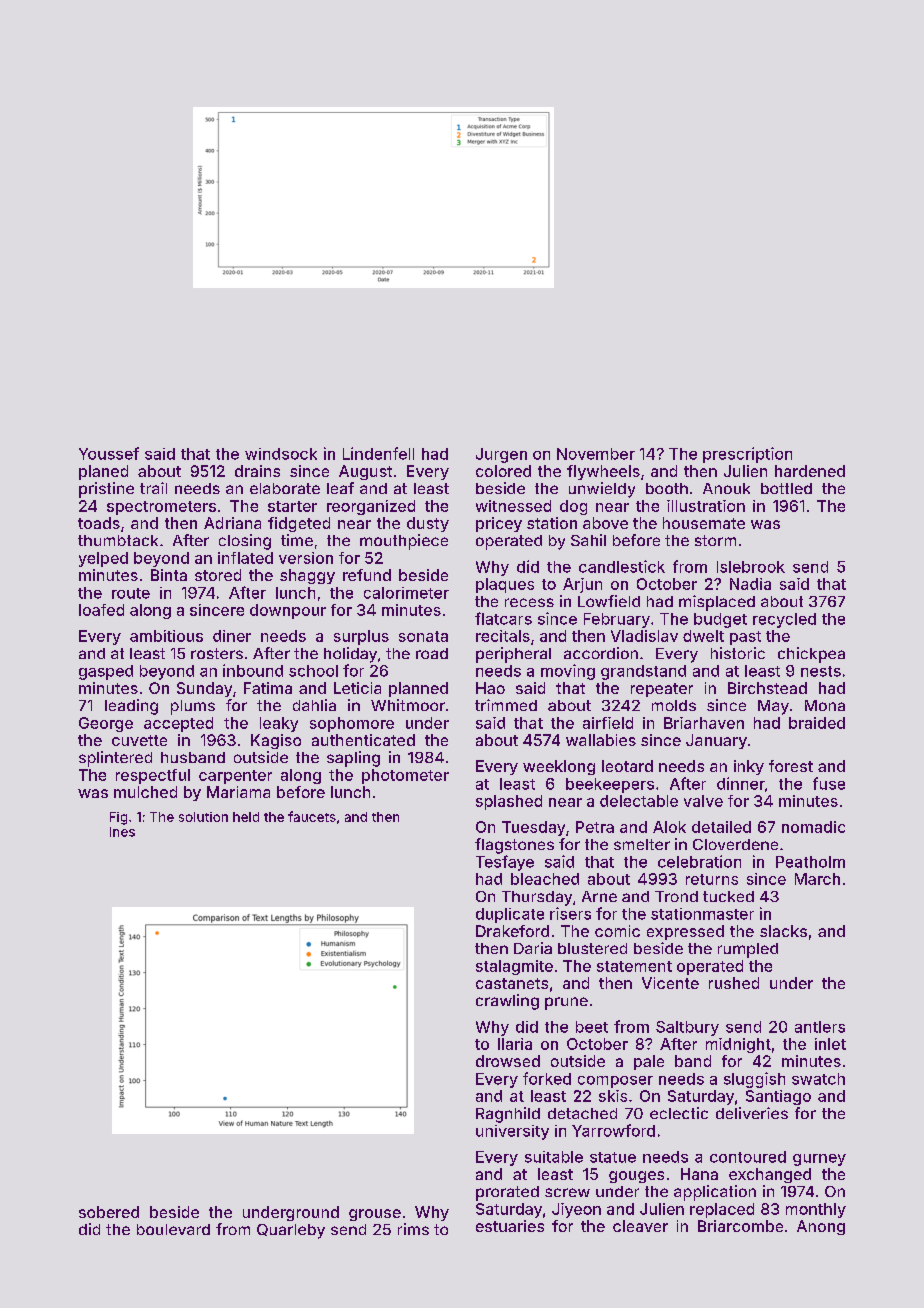 The width and height of the document is (924, 1308). I want to click on estuaries, so click(510, 1226).
